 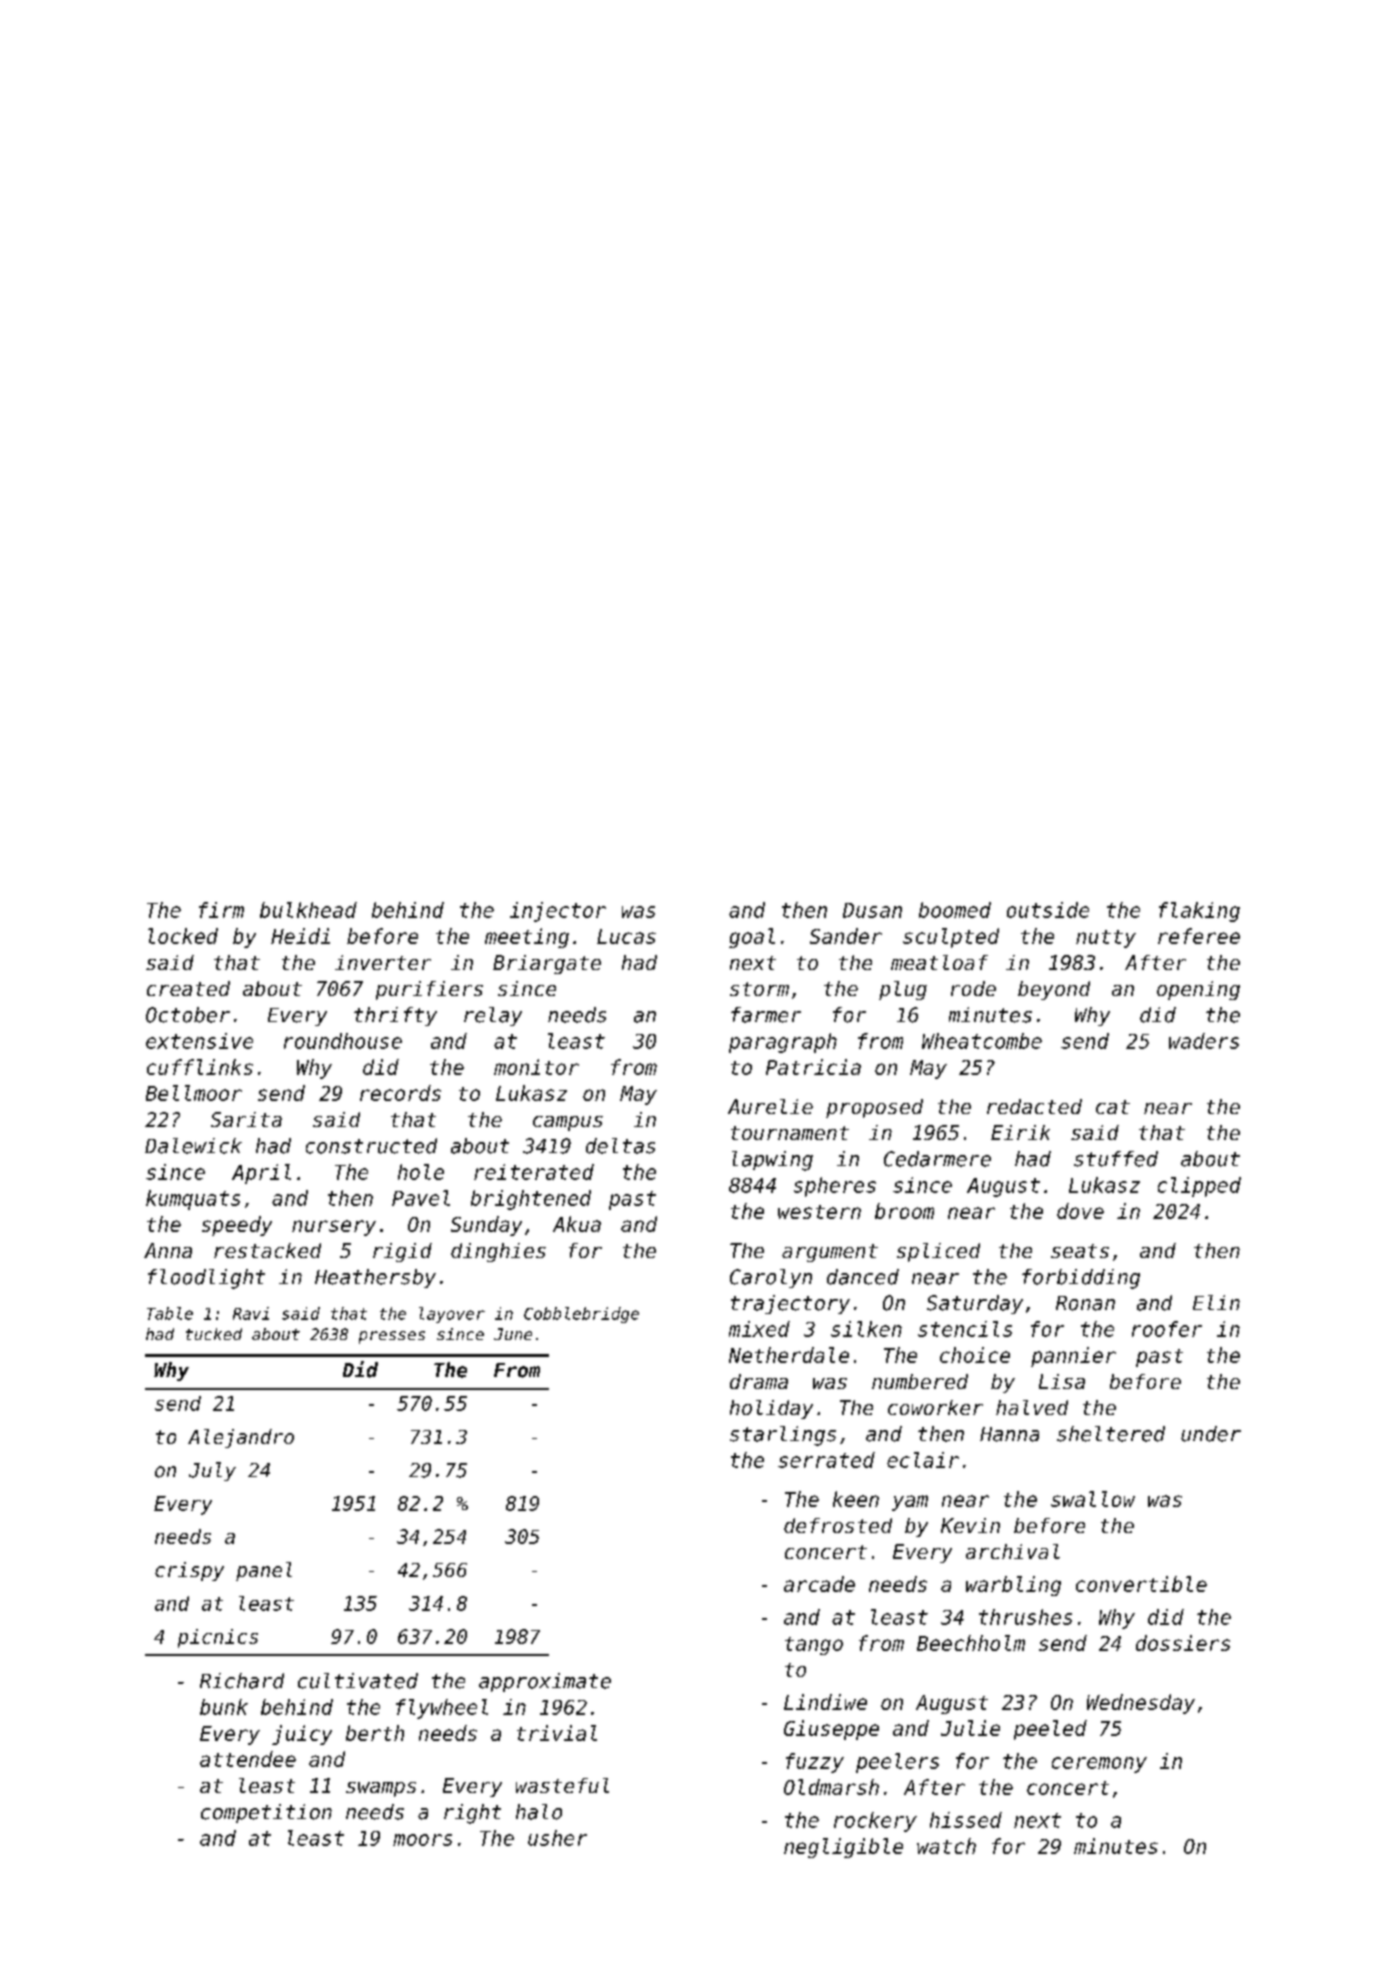 I want to click on clipped, so click(x=1199, y=1187).
